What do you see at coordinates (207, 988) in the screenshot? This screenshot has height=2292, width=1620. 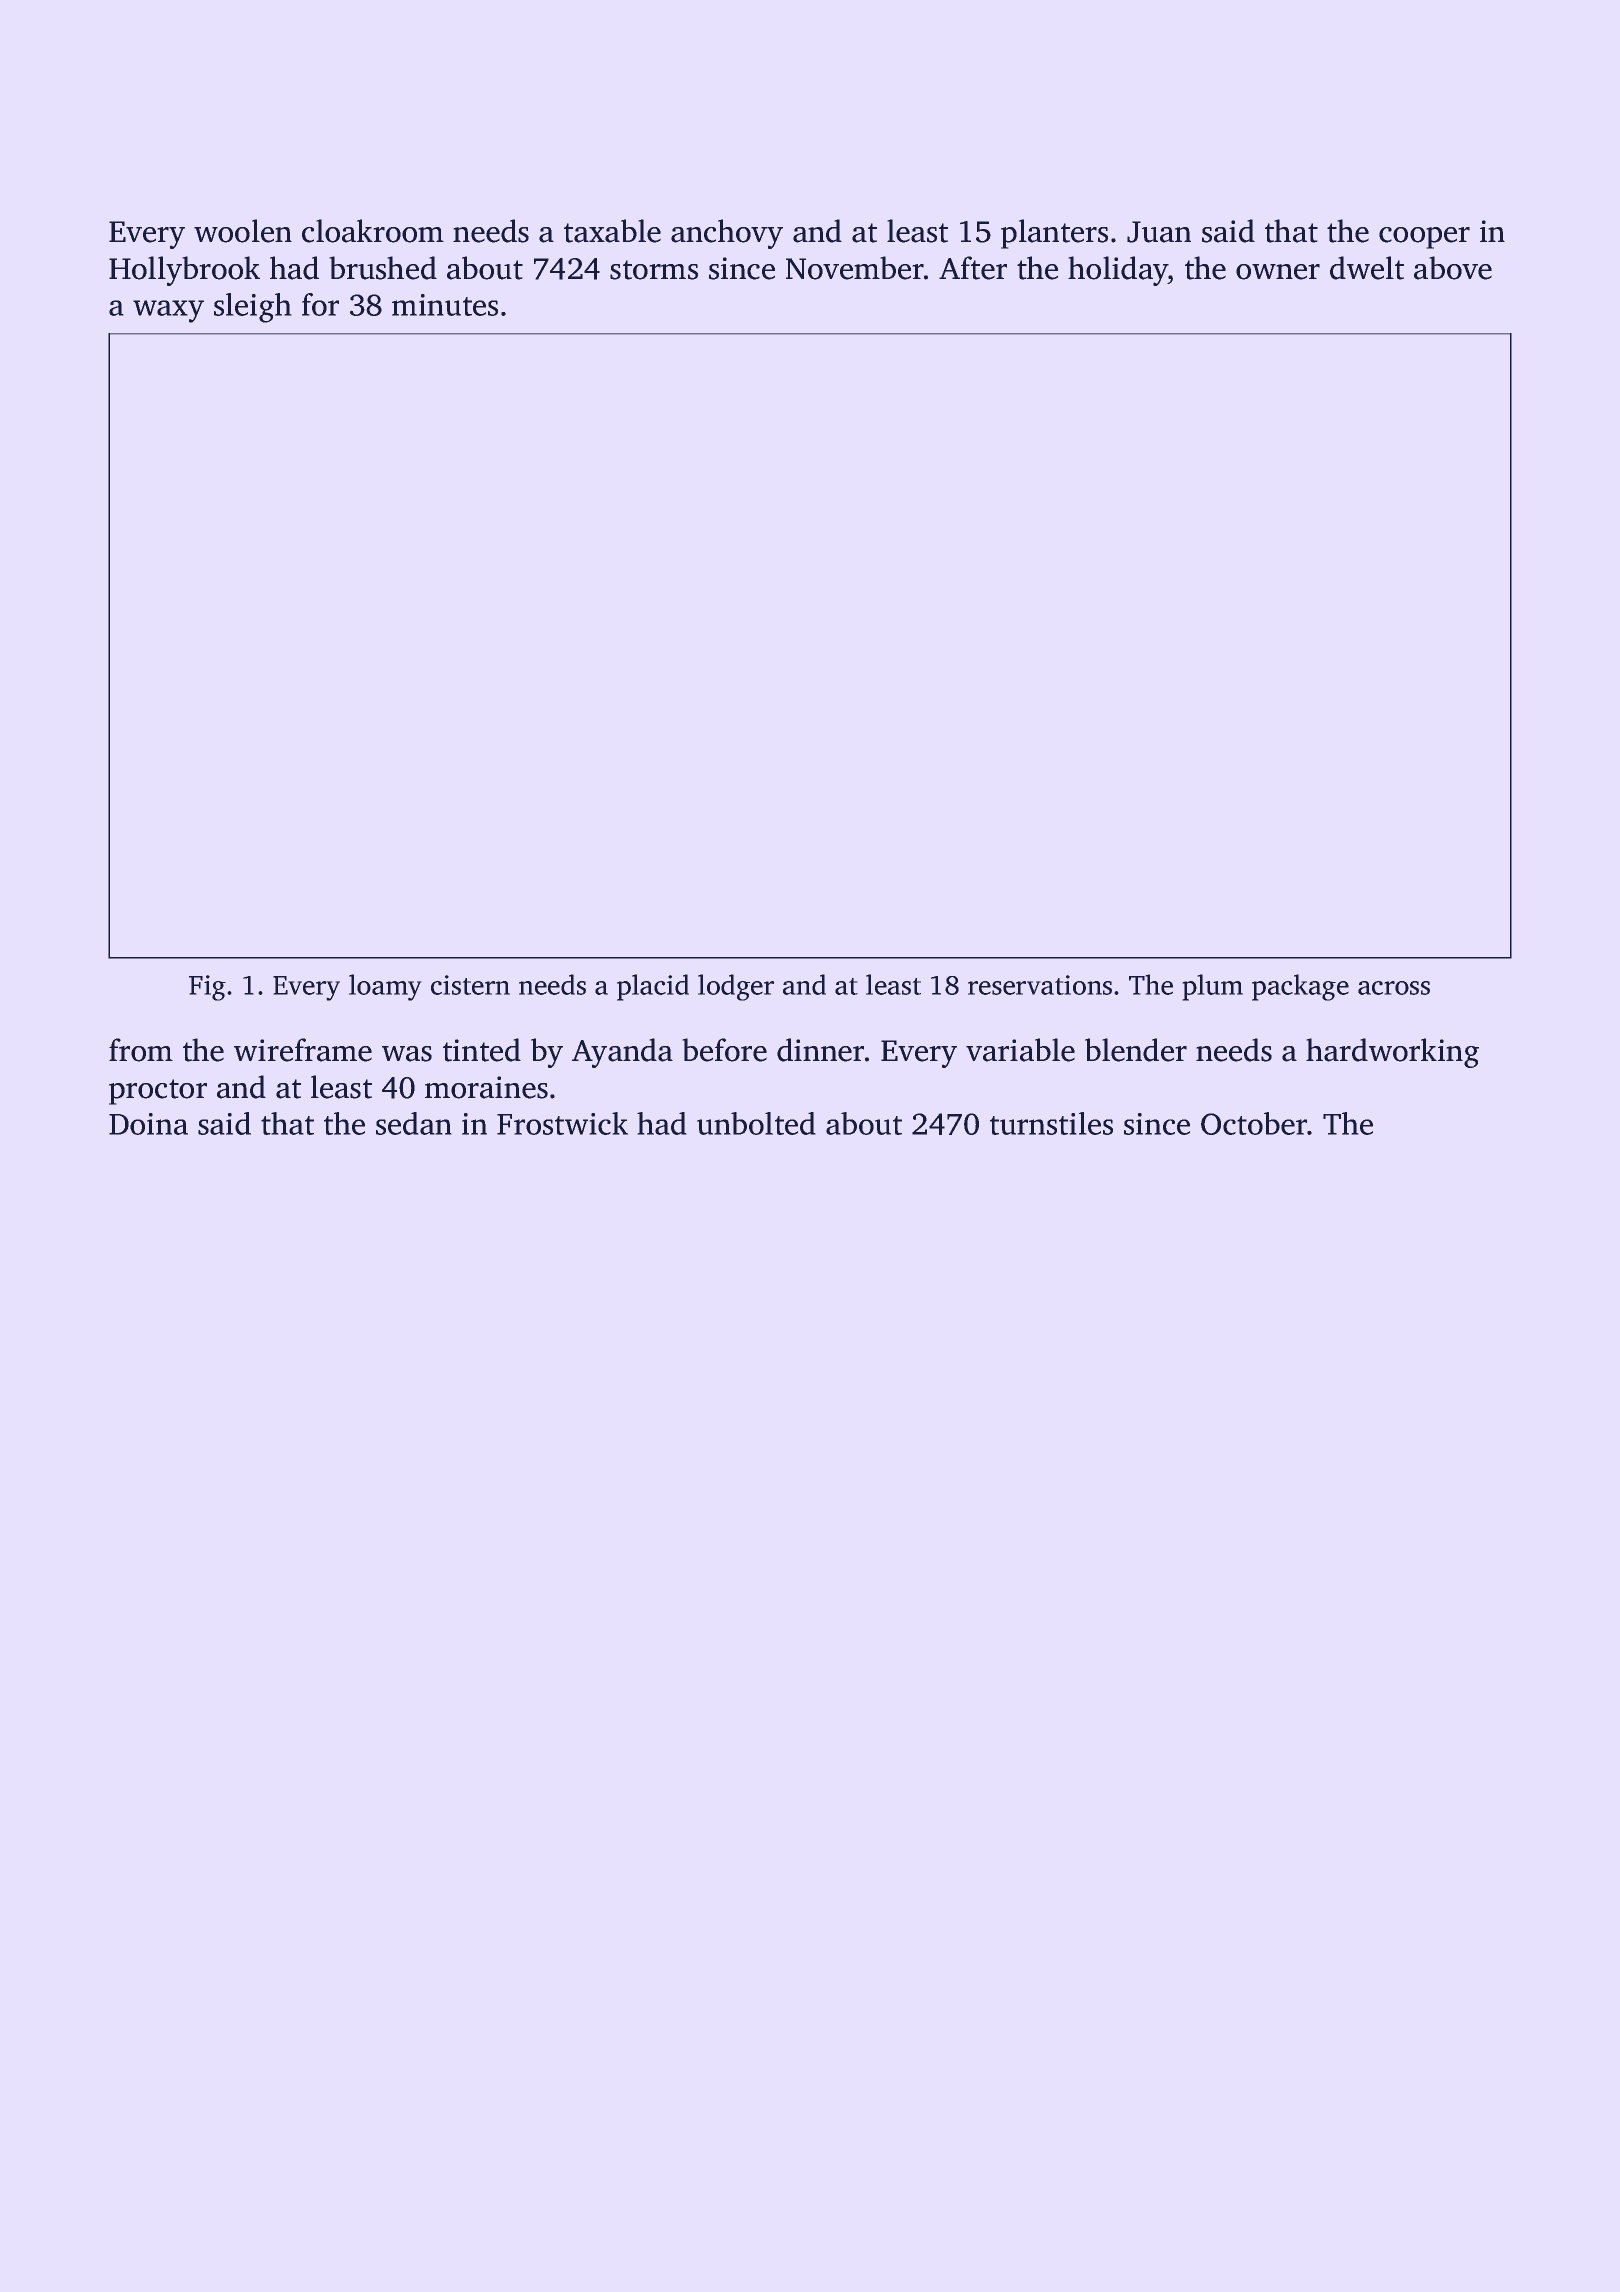 I see `Fig` at bounding box center [207, 988].
